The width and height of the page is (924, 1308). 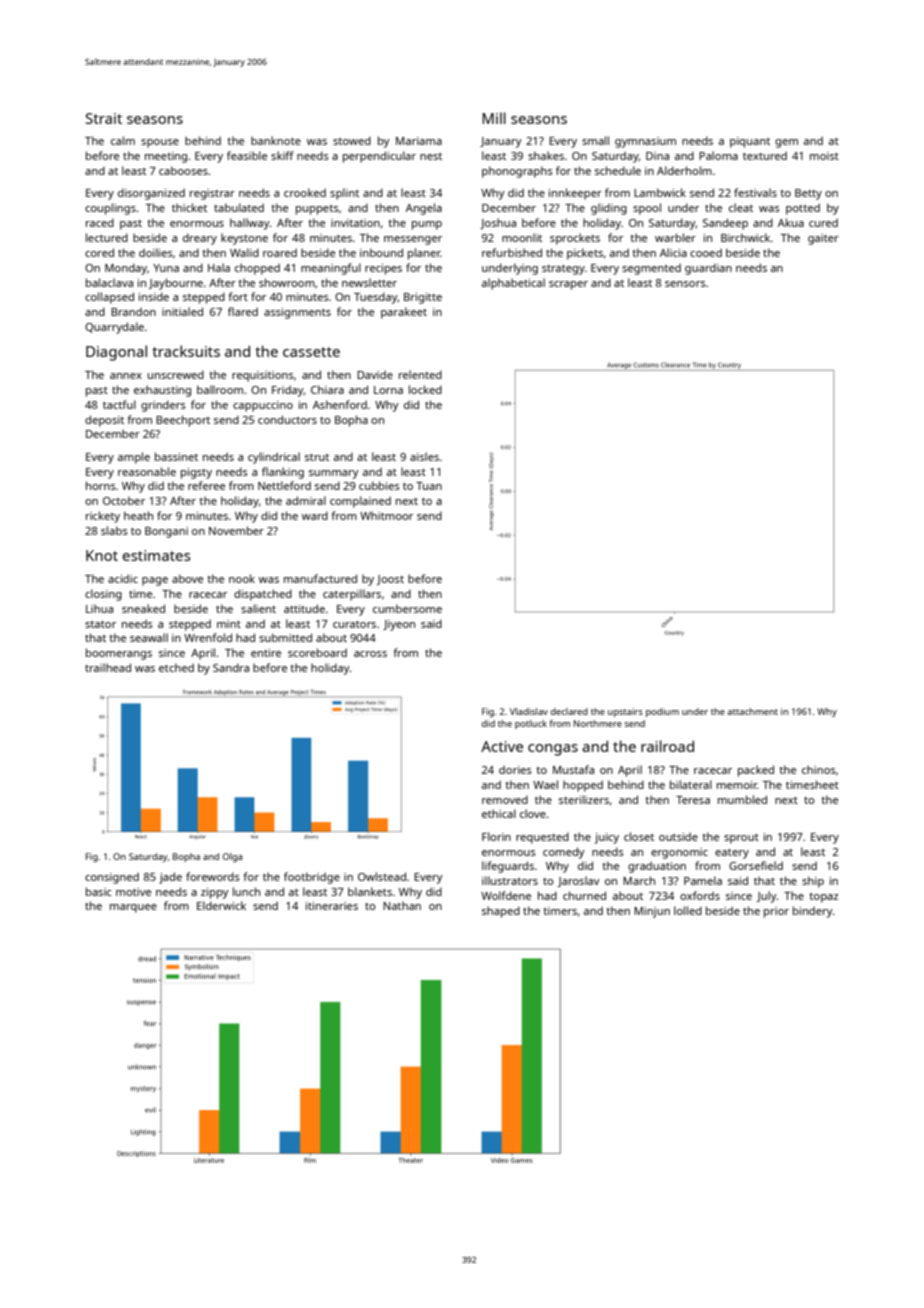 I want to click on registrar, so click(x=212, y=194).
